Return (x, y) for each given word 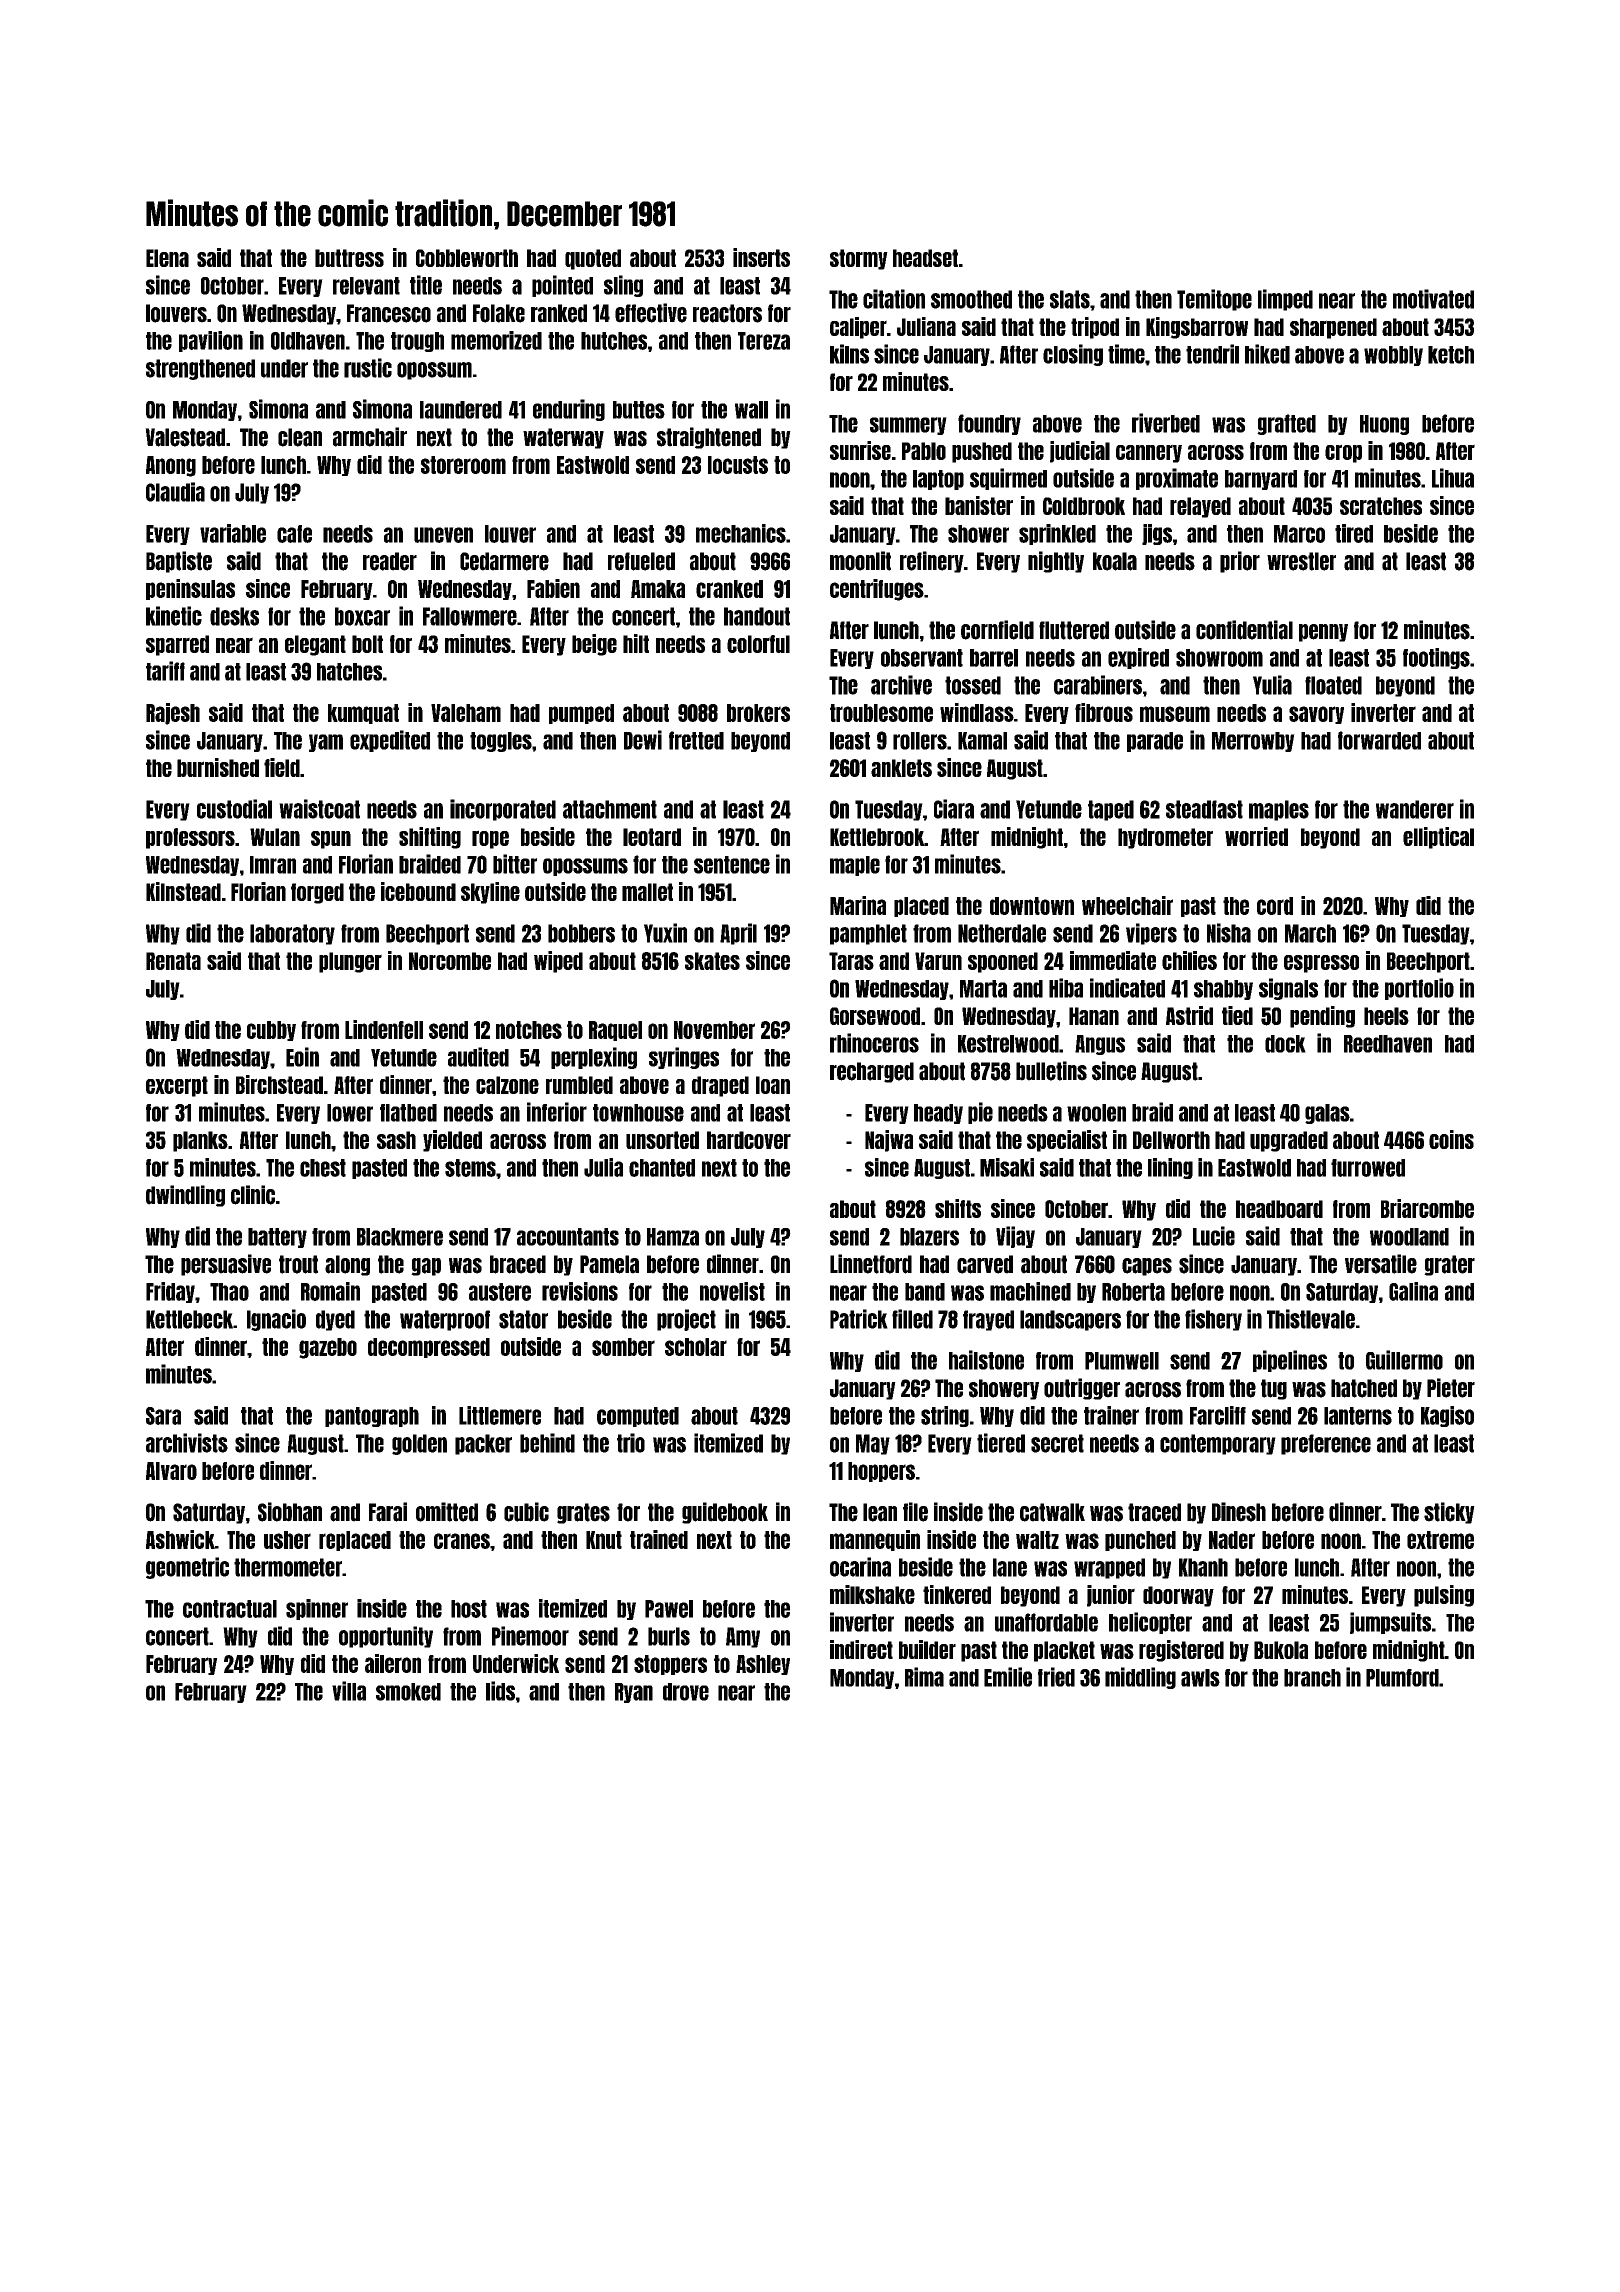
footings (1436, 658)
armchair (370, 437)
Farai (388, 1512)
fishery (1213, 1320)
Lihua (1453, 478)
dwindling (185, 1196)
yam (326, 743)
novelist (732, 1291)
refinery (932, 562)
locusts (738, 465)
